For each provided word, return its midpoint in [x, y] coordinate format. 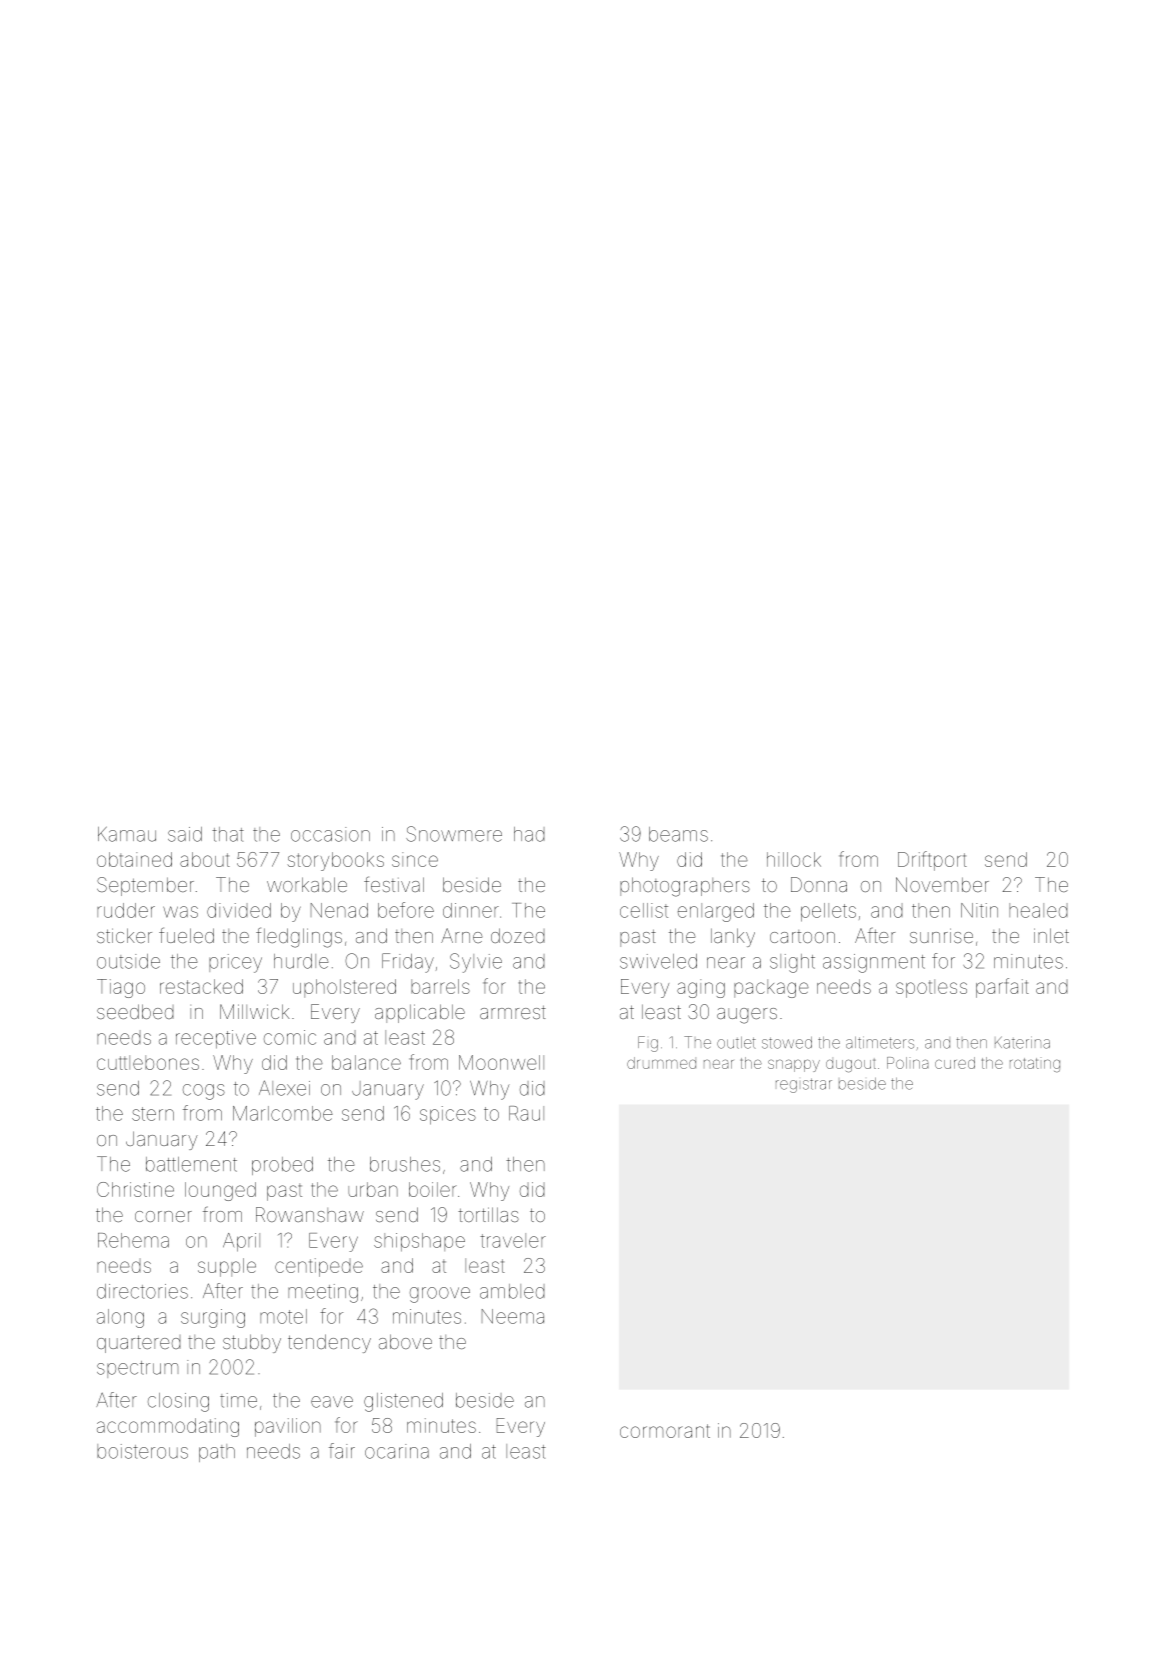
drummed [661, 1063]
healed [1038, 910]
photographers [685, 887]
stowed [787, 1043]
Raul [526, 1113]
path [217, 1453]
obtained [134, 859]
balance [366, 1062]
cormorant [665, 1431]
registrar [804, 1085]
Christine [135, 1189]
